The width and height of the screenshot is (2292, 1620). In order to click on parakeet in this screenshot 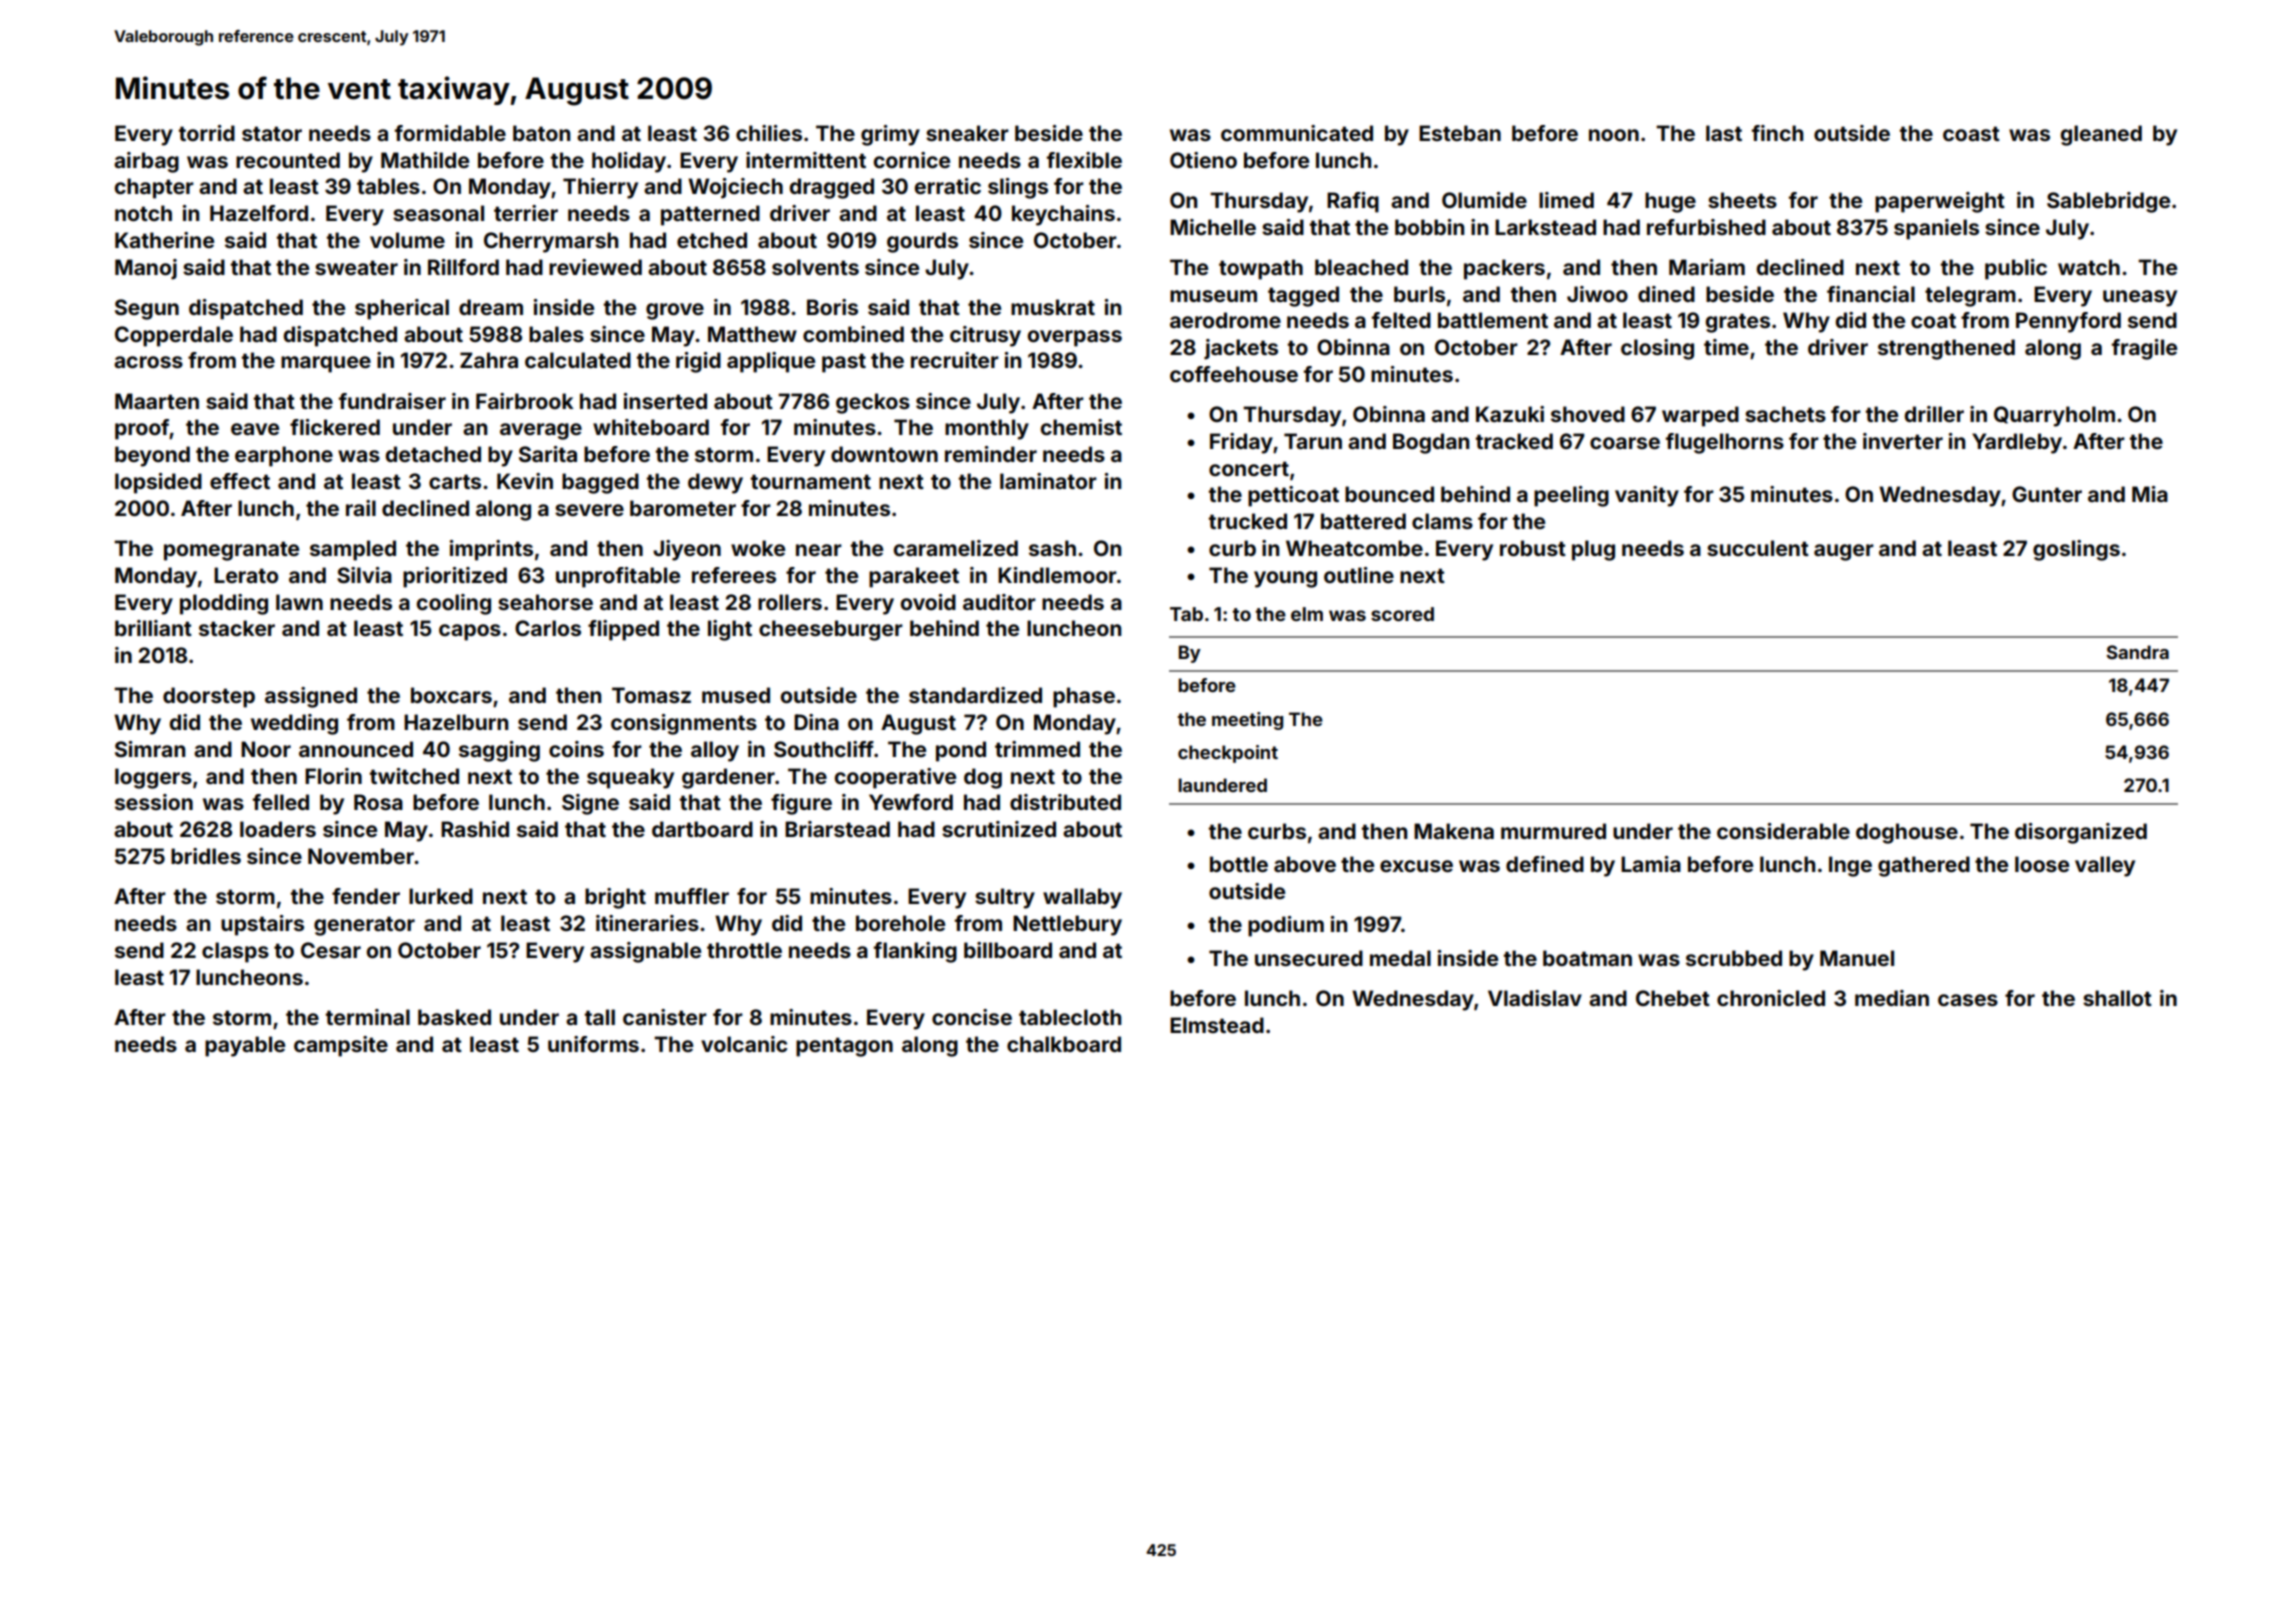, I will do `click(914, 577)`.
